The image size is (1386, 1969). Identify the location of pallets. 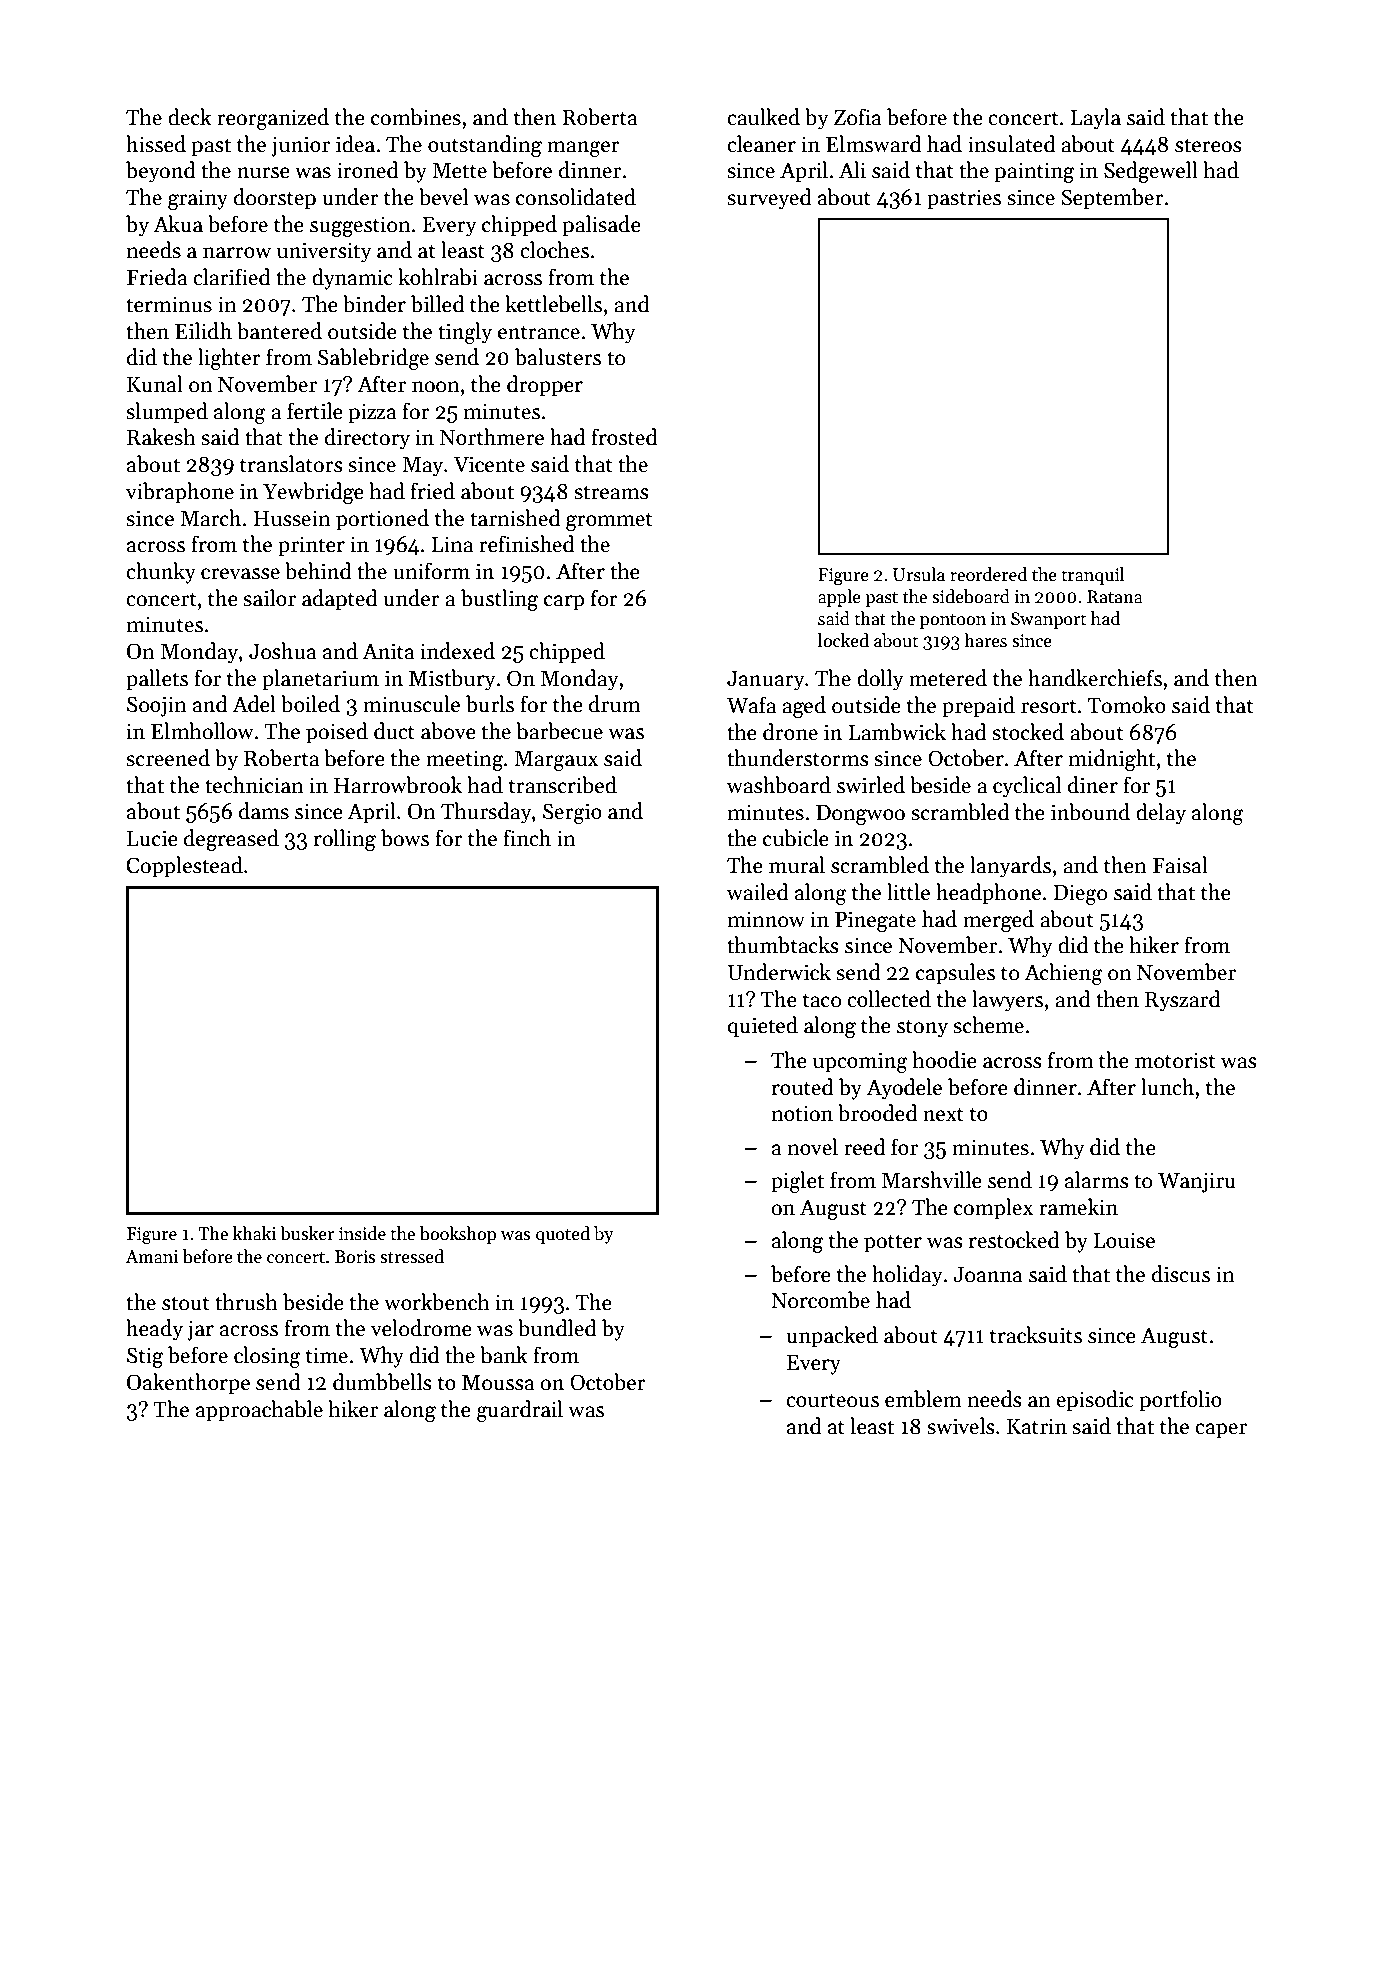
(157, 680).
